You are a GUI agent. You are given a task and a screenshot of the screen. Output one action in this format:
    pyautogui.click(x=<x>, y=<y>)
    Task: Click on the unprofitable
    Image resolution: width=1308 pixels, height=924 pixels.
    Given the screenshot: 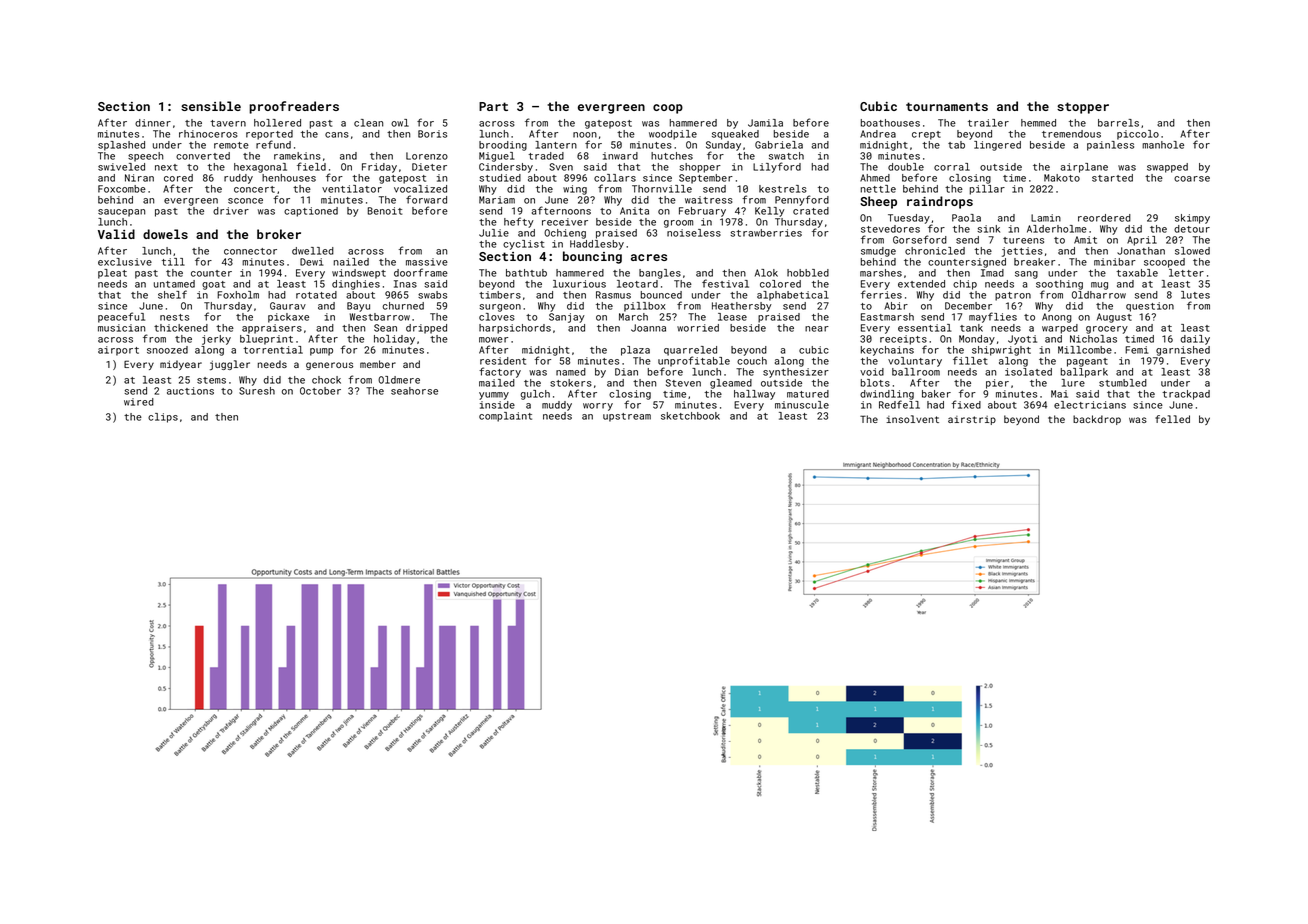 What is the action you would take?
    pyautogui.click(x=694, y=361)
